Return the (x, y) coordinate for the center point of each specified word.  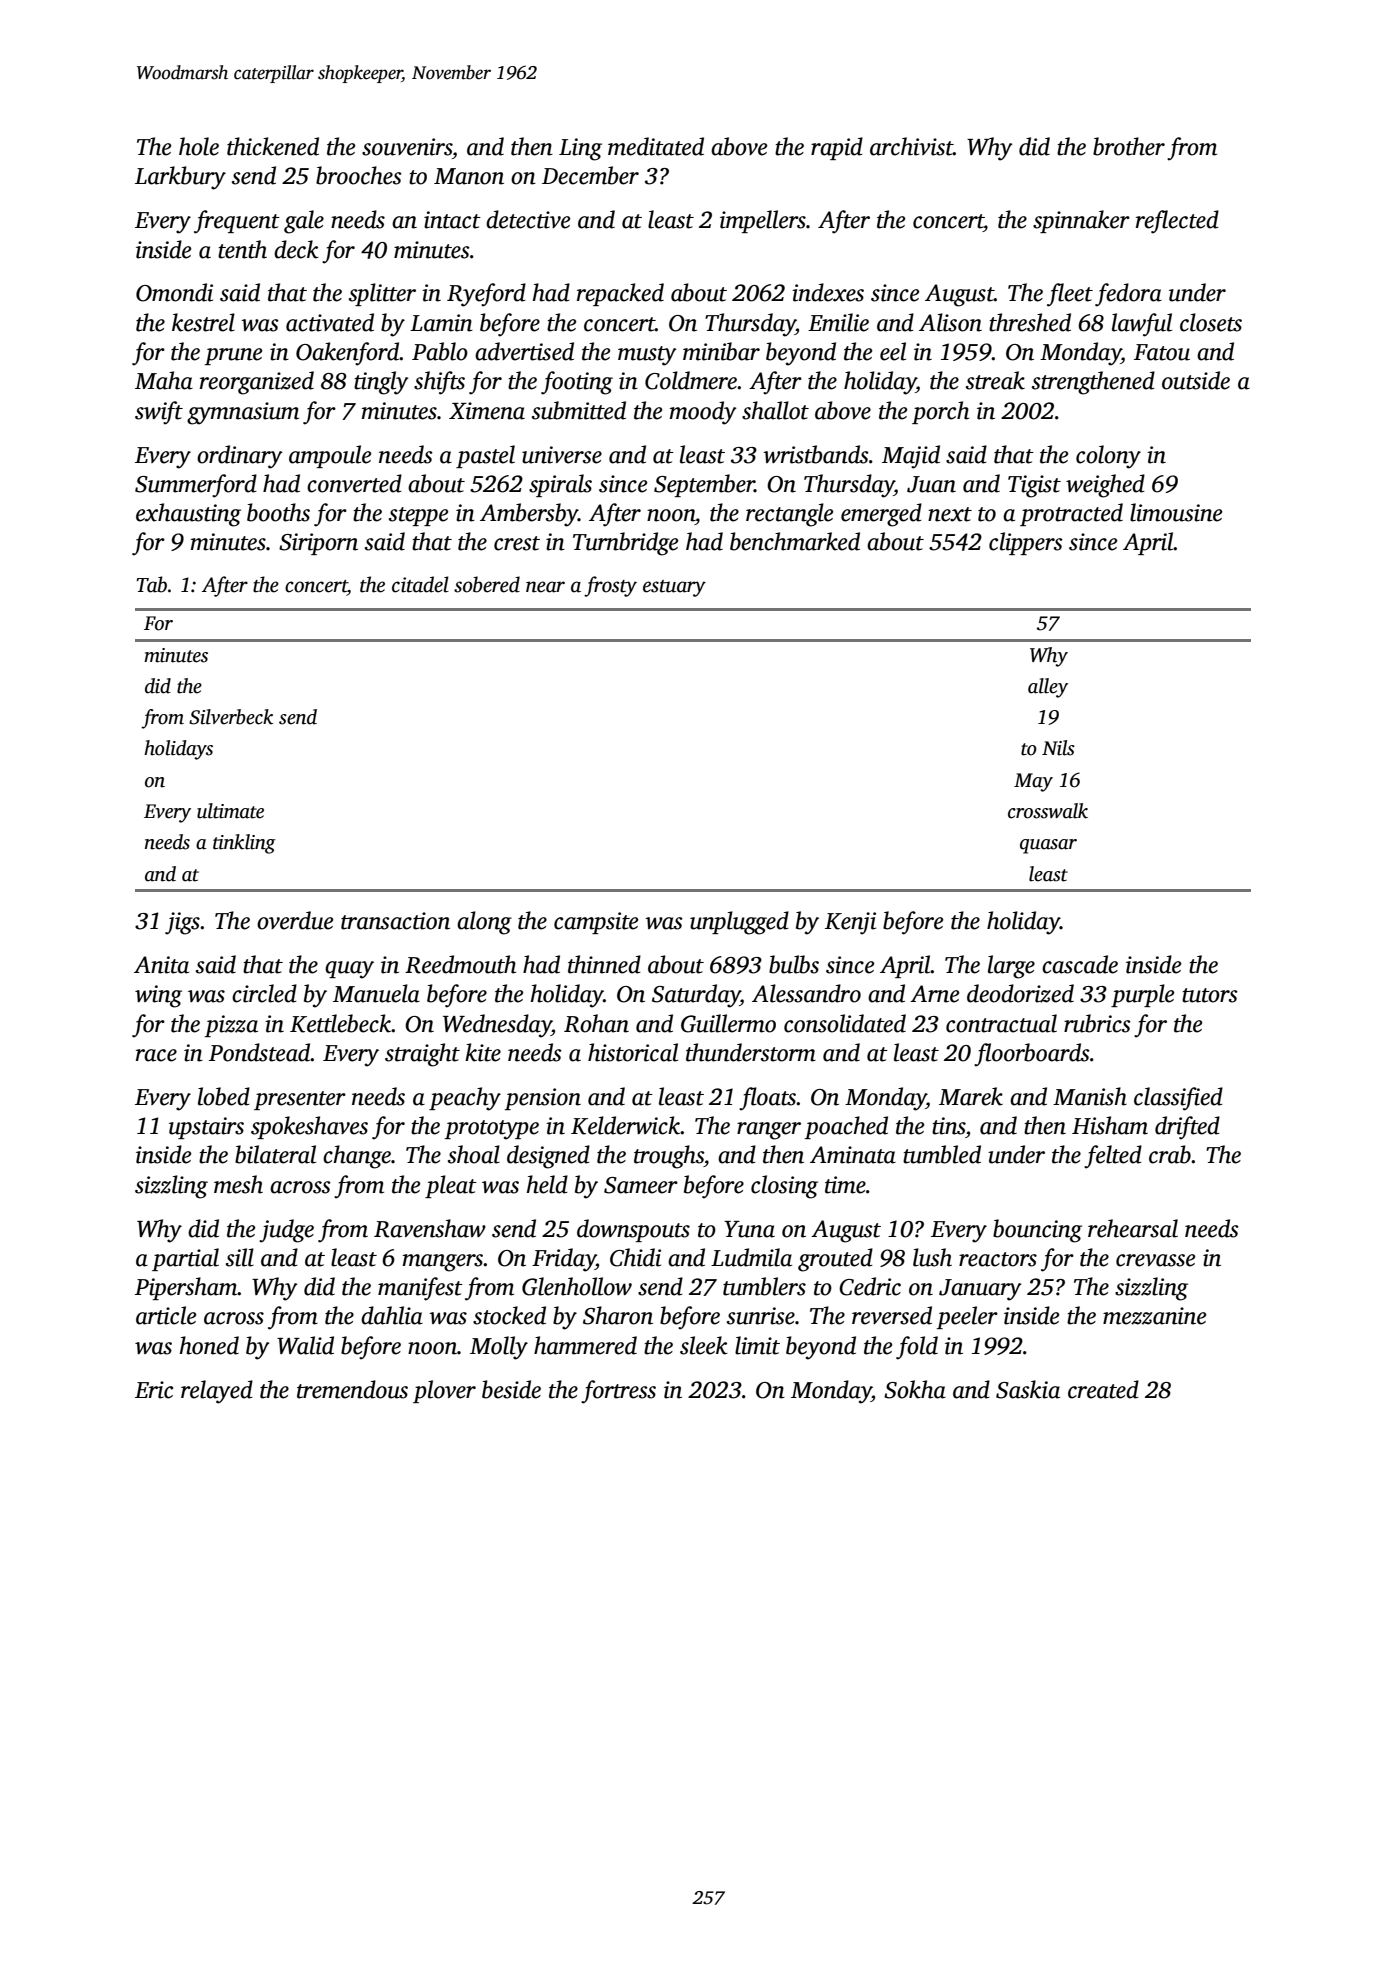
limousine (1176, 512)
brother (1129, 146)
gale (304, 222)
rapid (837, 148)
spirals (560, 485)
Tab (151, 584)
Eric (154, 1390)
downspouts (633, 1230)
